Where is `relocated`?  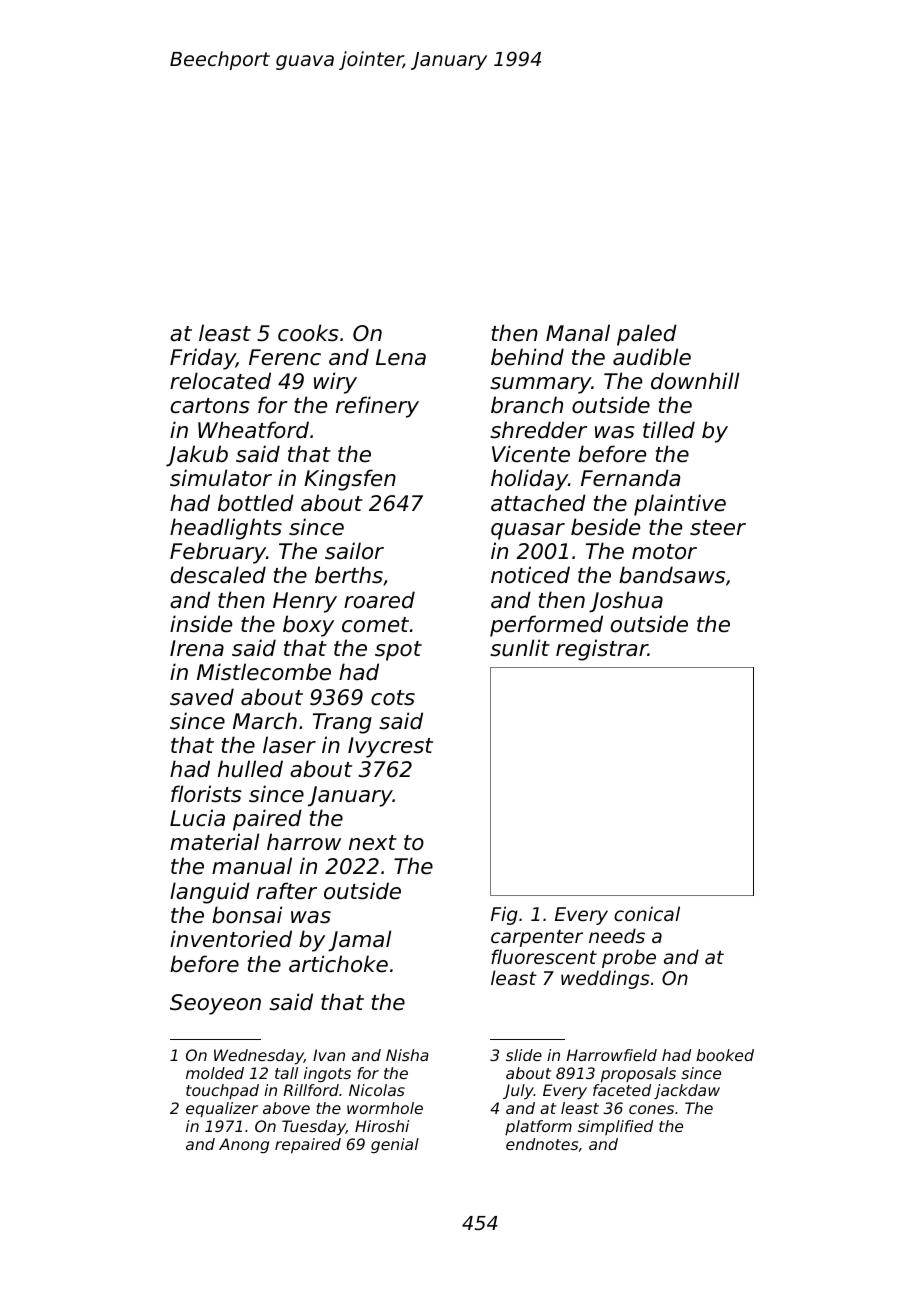 relocated is located at coordinates (220, 381).
